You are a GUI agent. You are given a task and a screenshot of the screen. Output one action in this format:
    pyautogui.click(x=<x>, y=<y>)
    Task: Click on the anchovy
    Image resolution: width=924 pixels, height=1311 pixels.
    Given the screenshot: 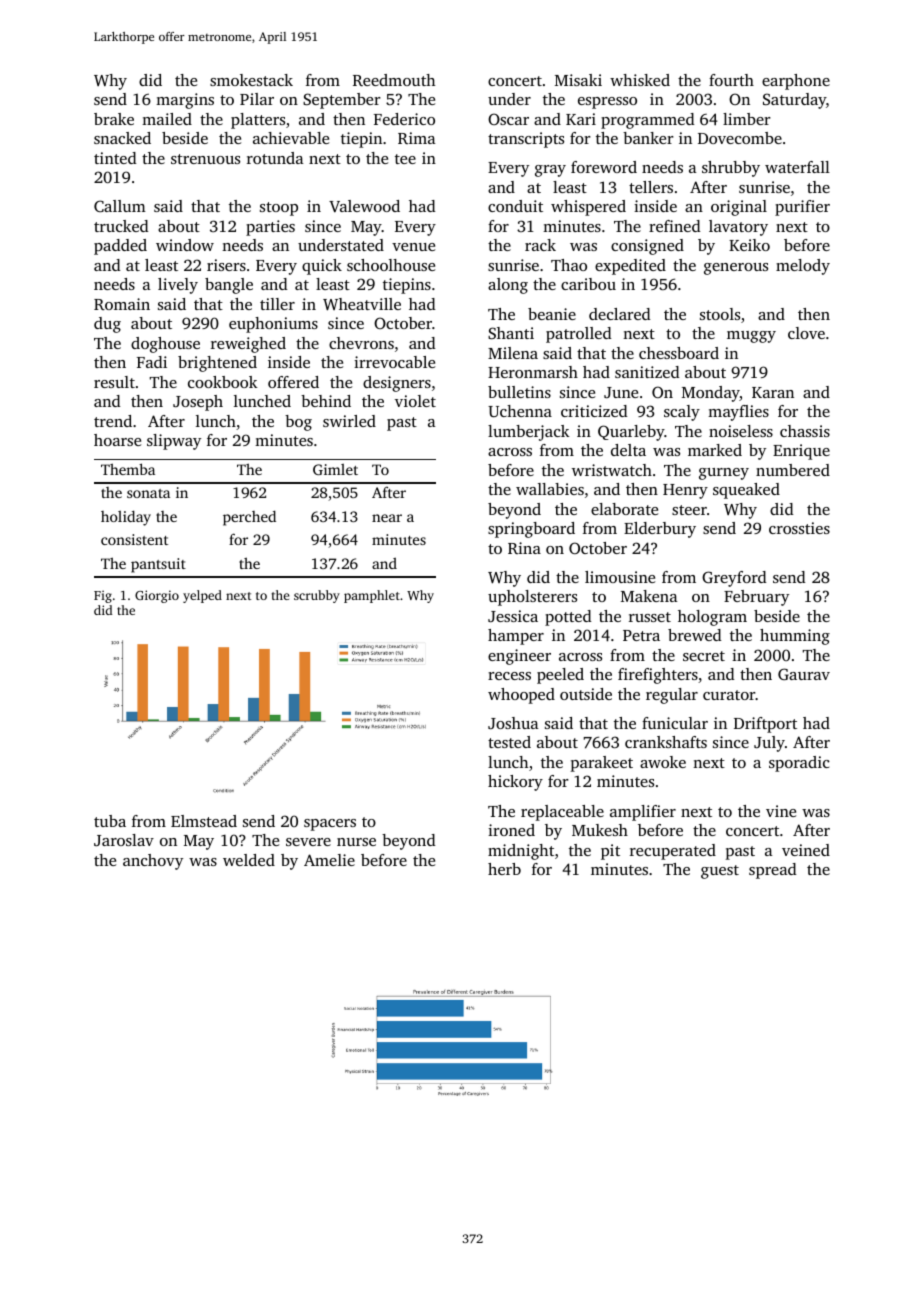 What is the action you would take?
    pyautogui.click(x=153, y=862)
